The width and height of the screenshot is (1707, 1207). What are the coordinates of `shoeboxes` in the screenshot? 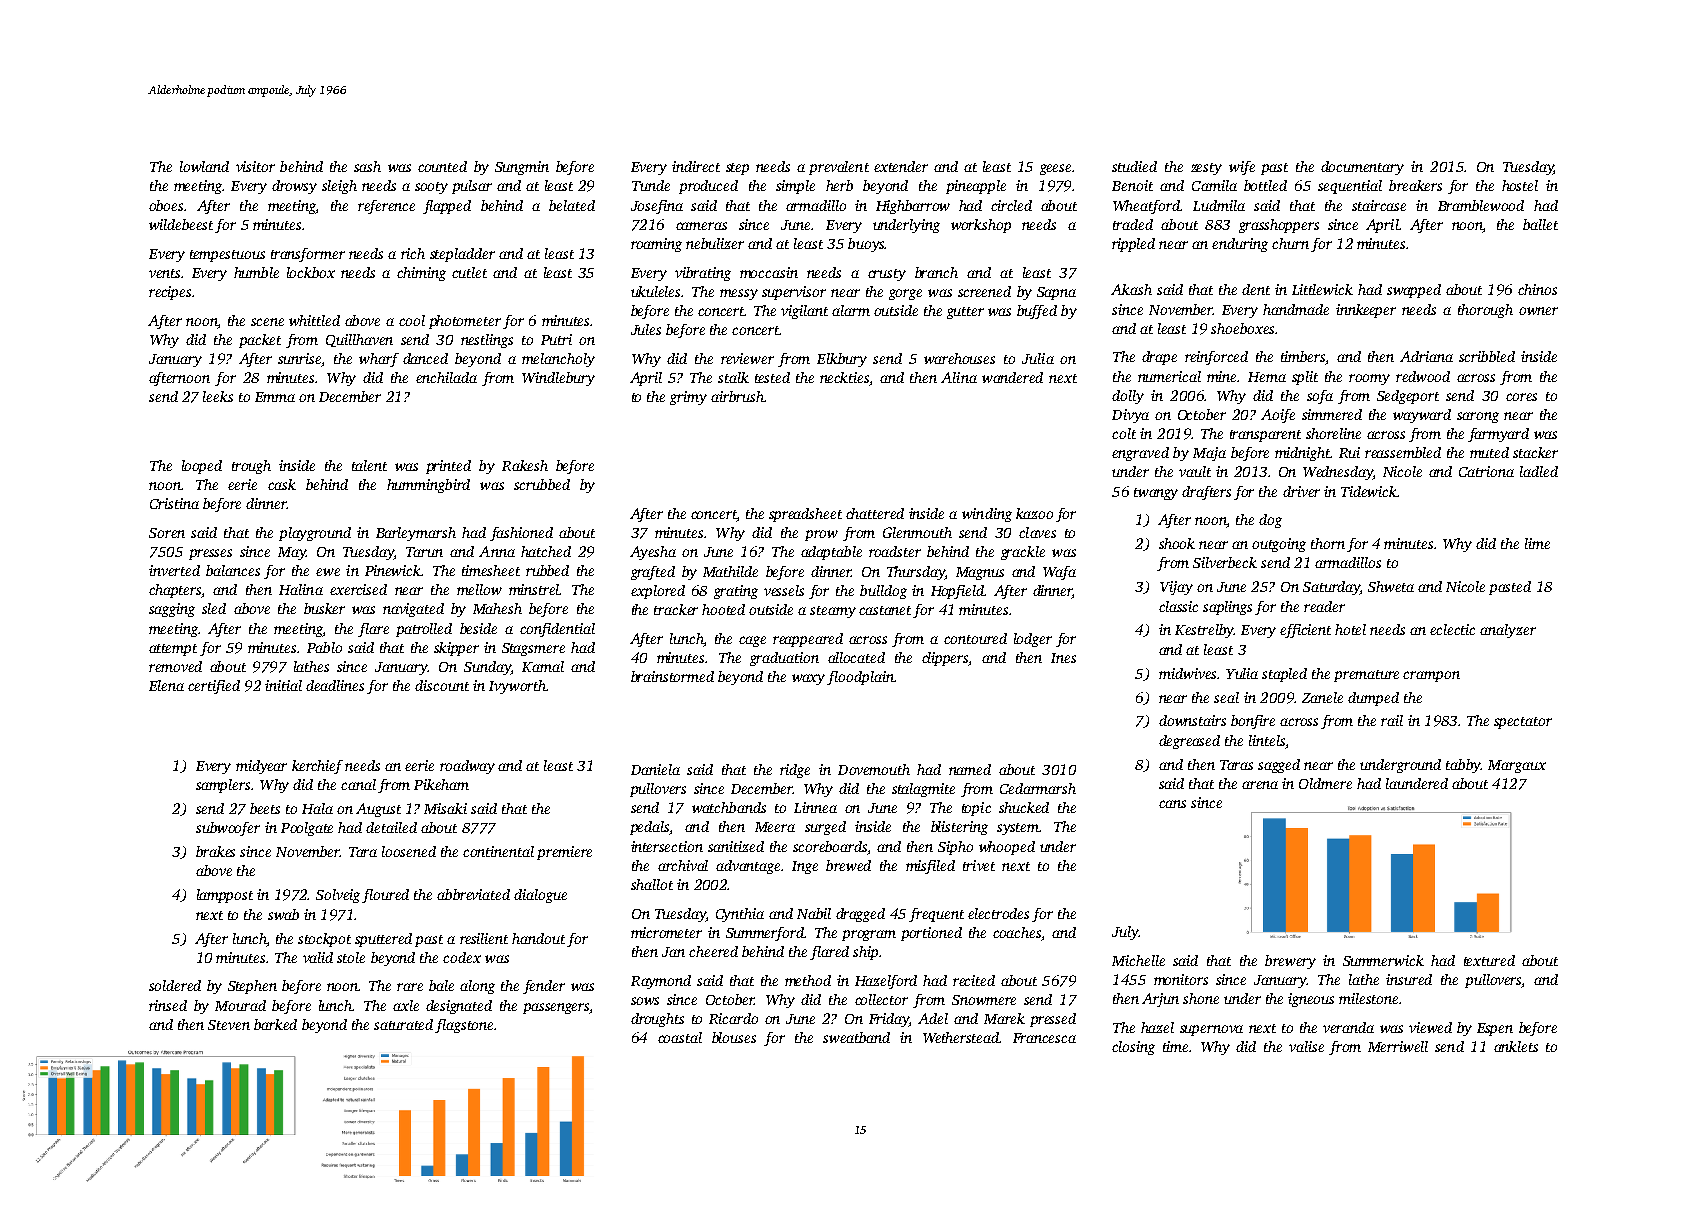 It's located at (1242, 328).
